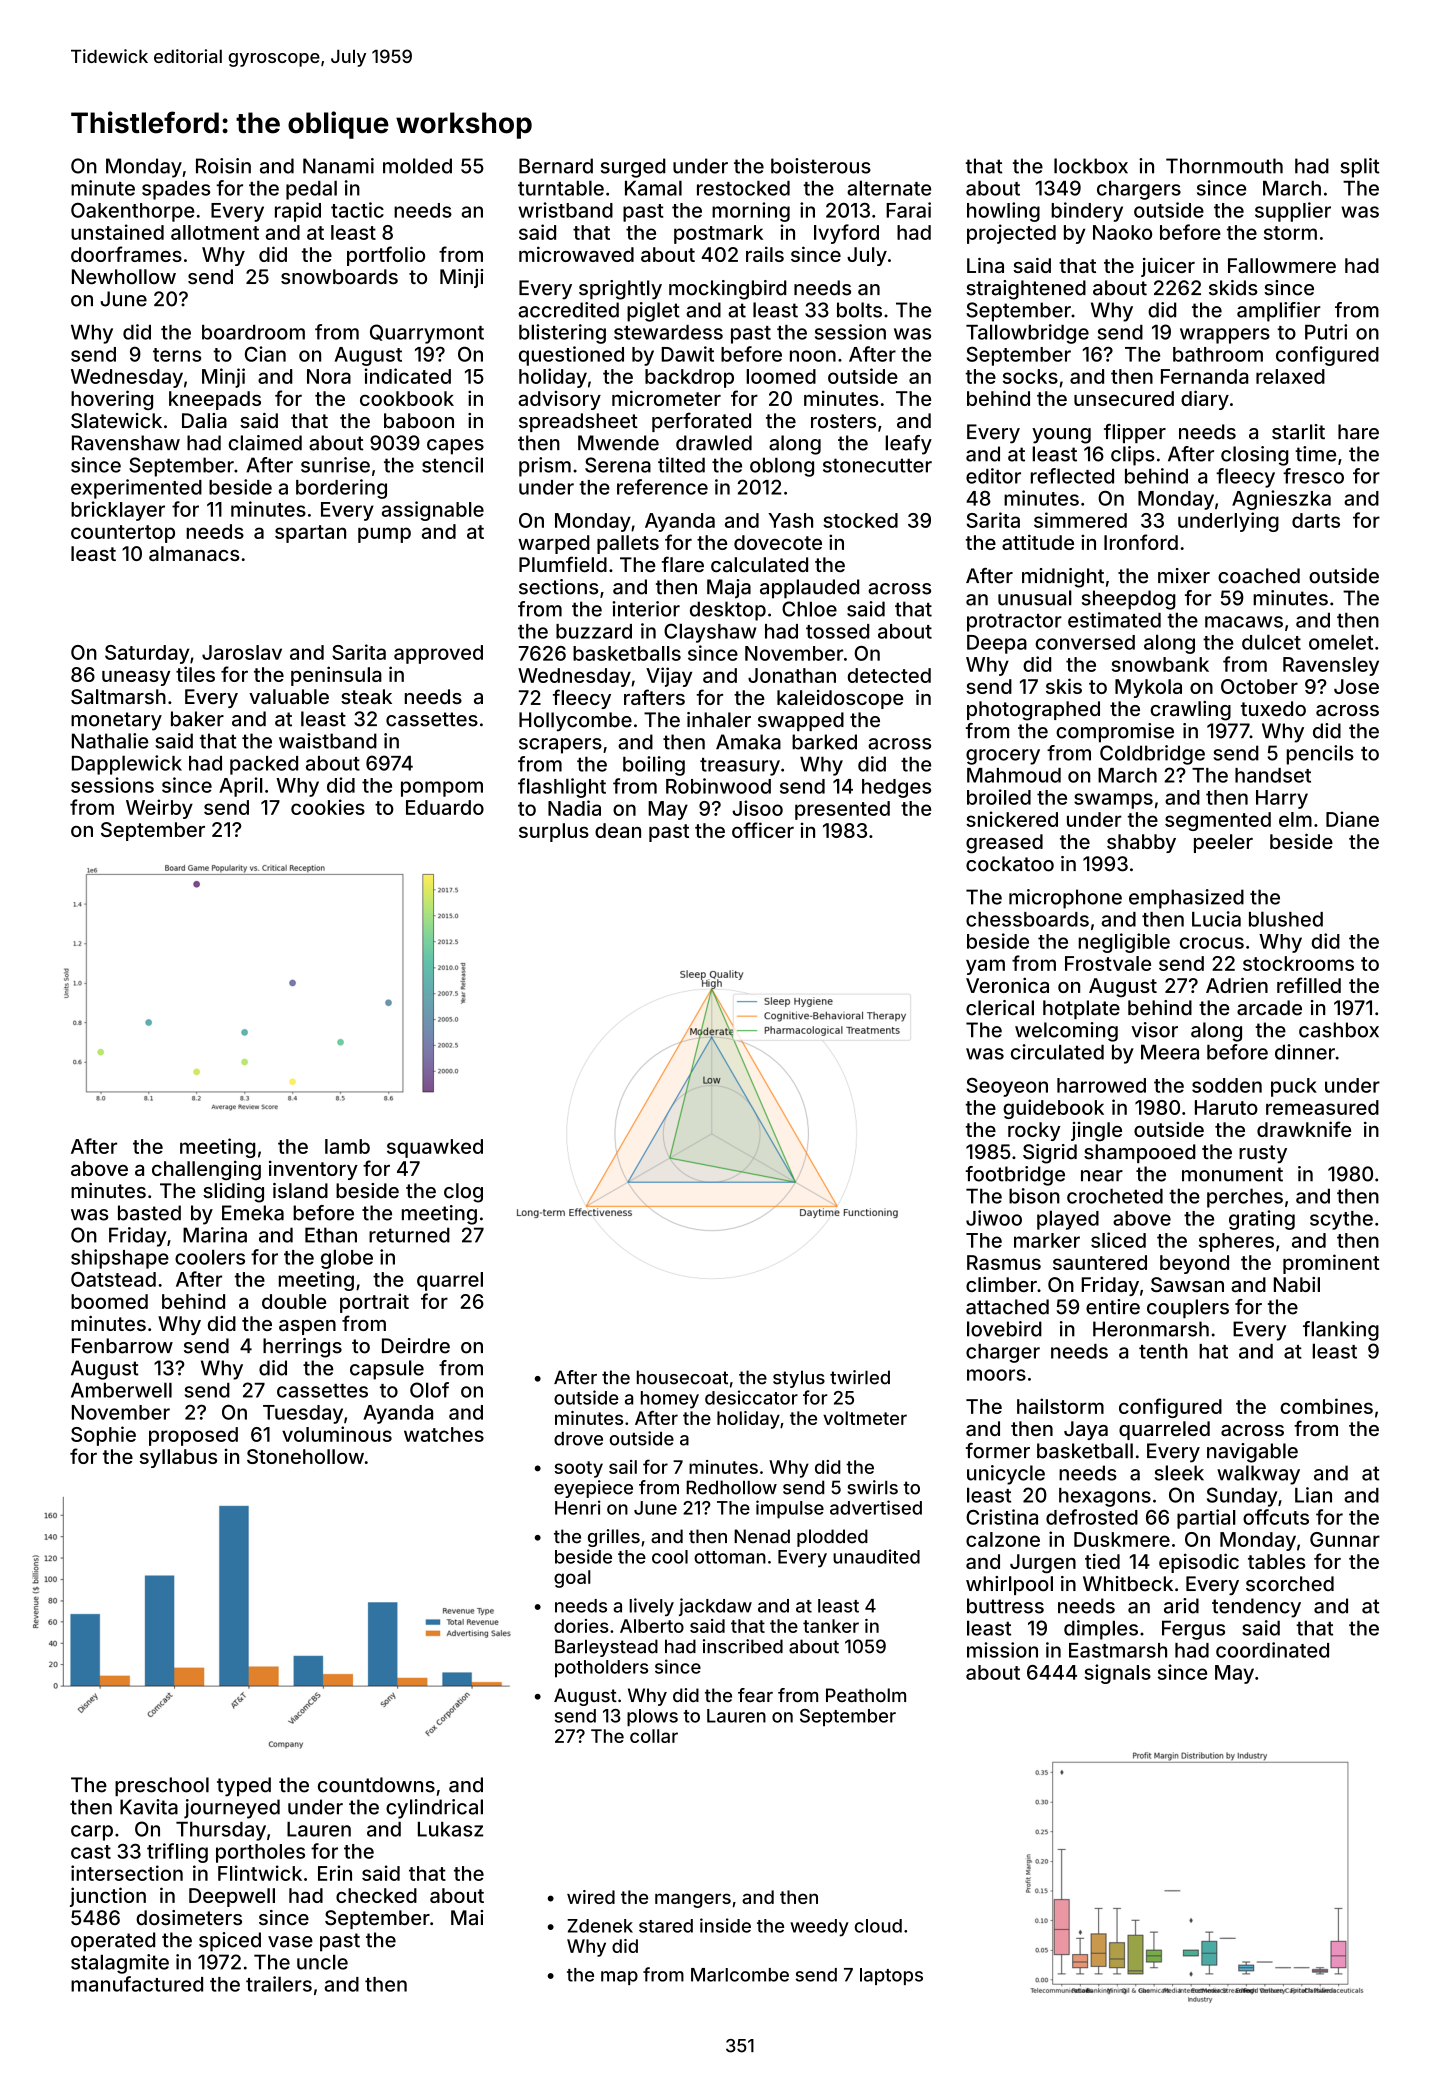  Describe the element at coordinates (653, 312) in the screenshot. I see `piglet` at that location.
